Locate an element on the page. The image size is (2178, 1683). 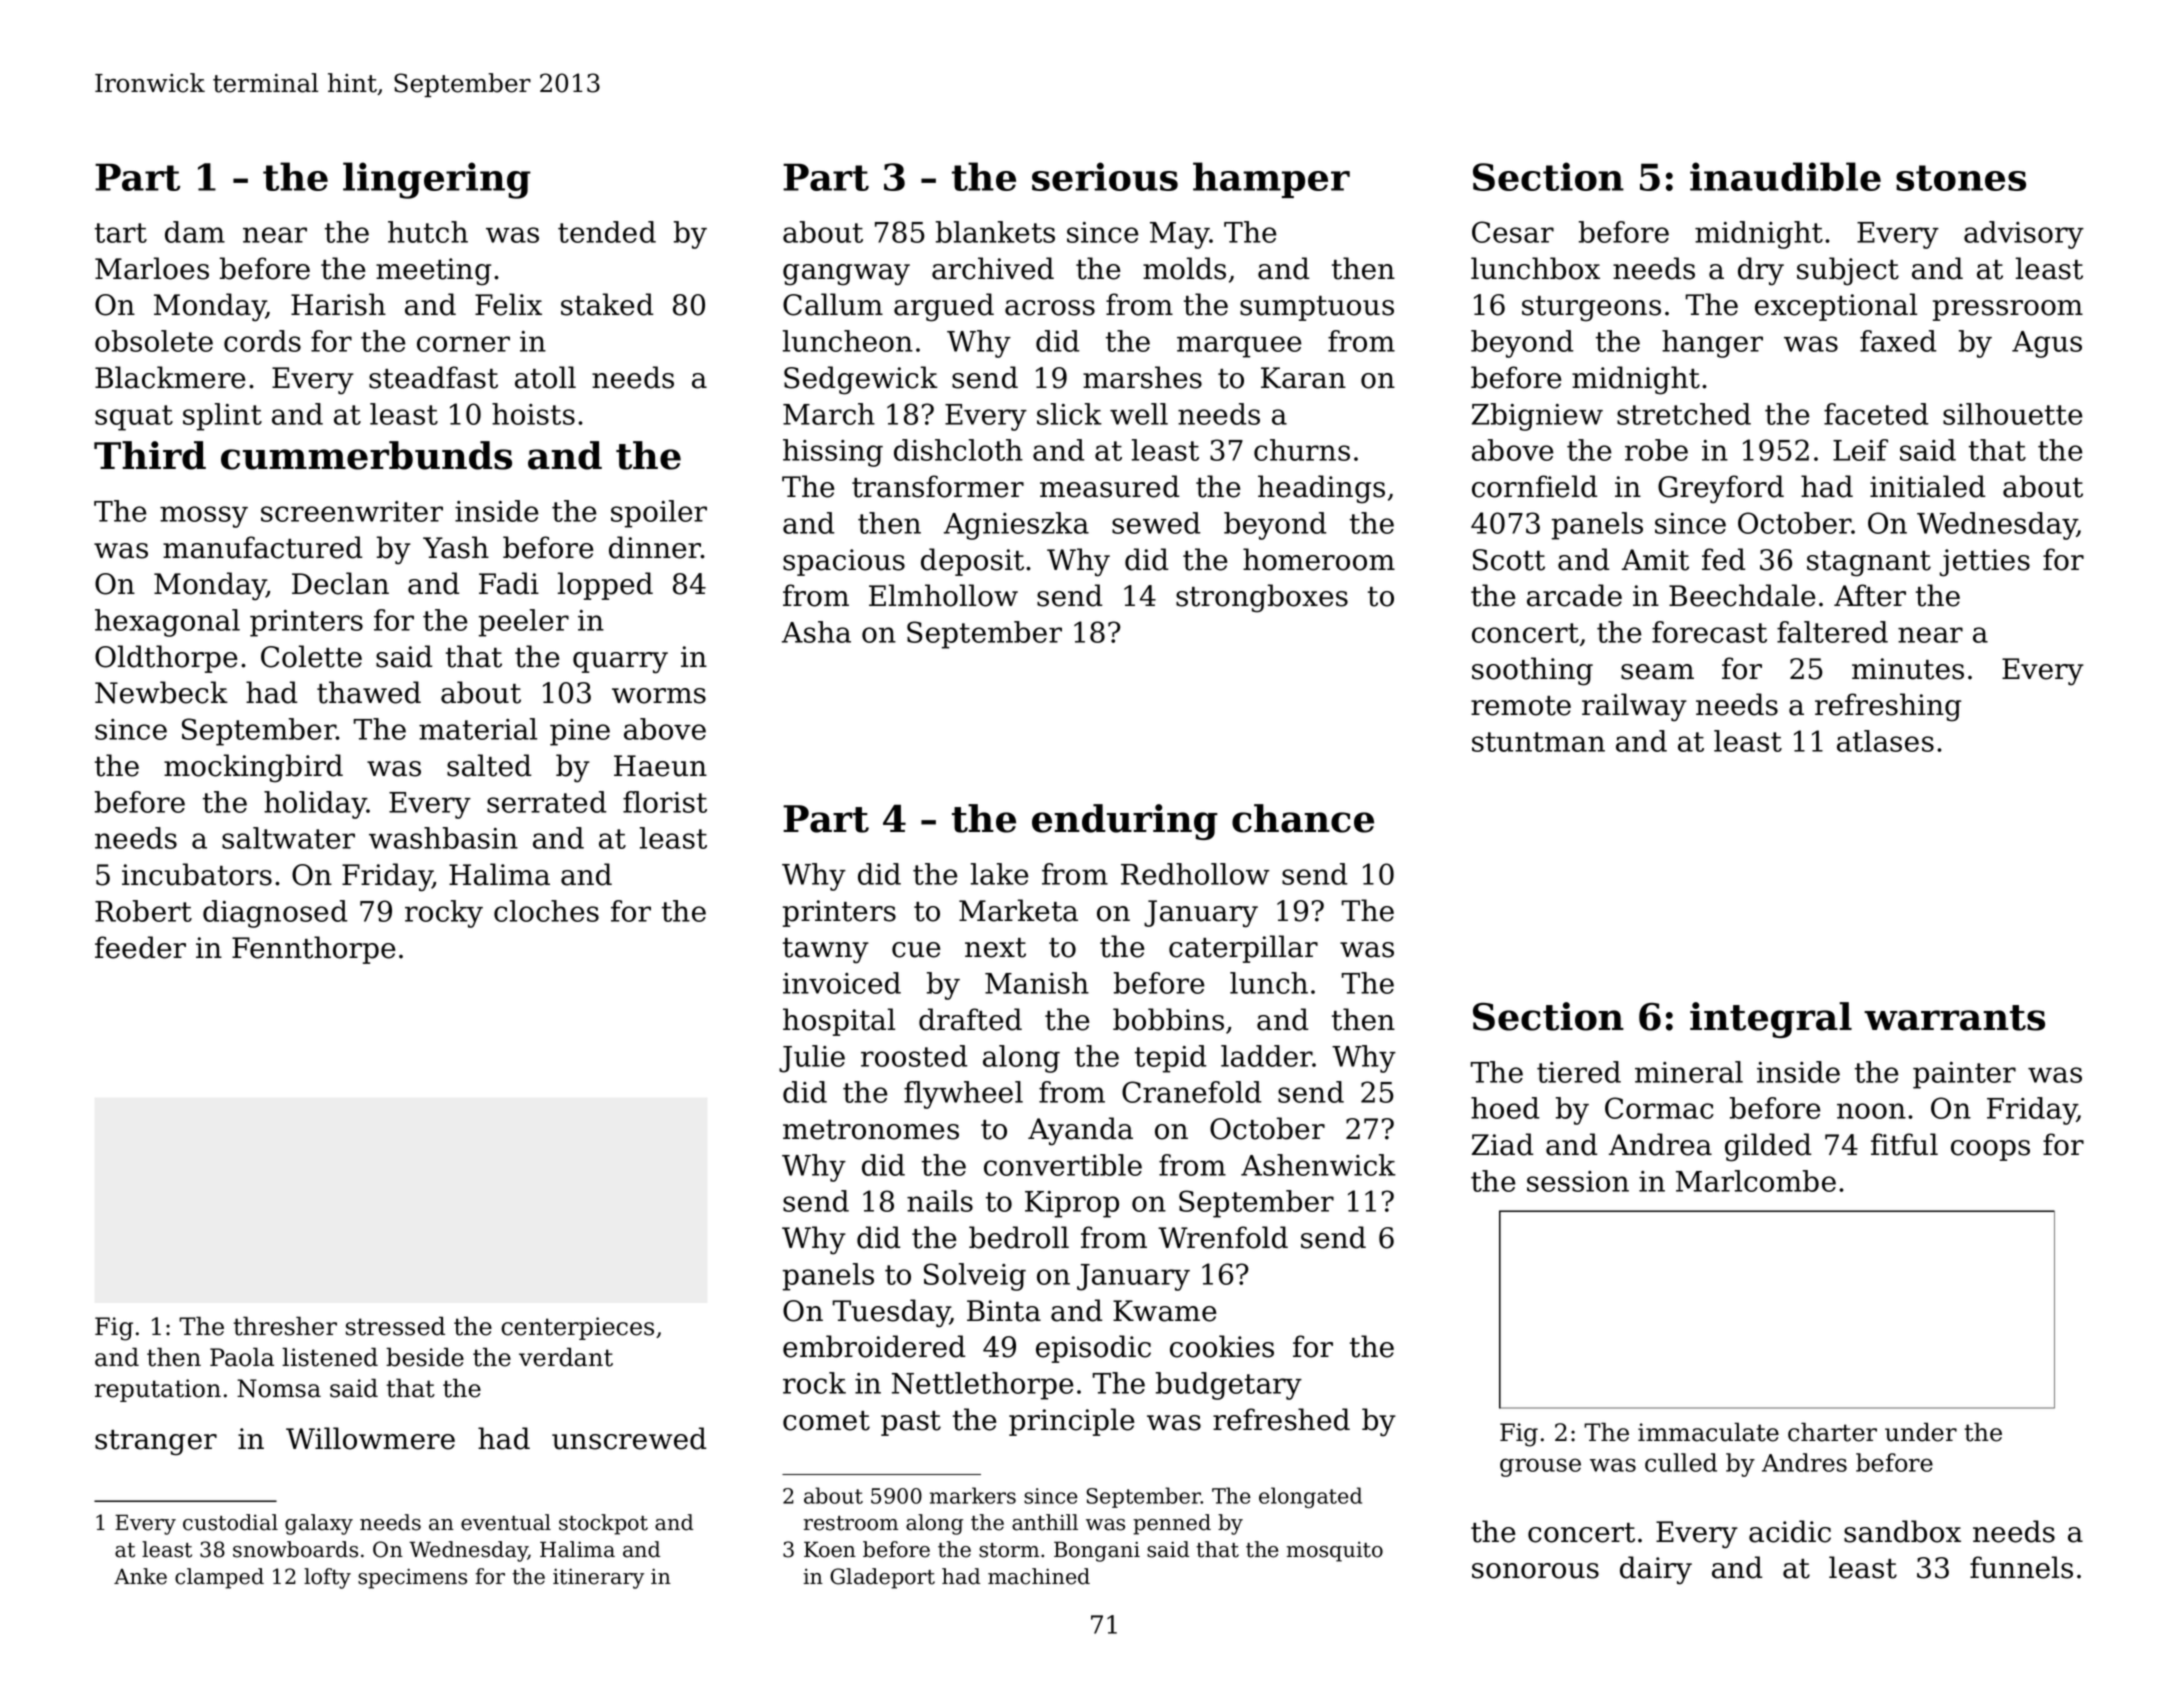
measured is located at coordinates (1110, 486).
